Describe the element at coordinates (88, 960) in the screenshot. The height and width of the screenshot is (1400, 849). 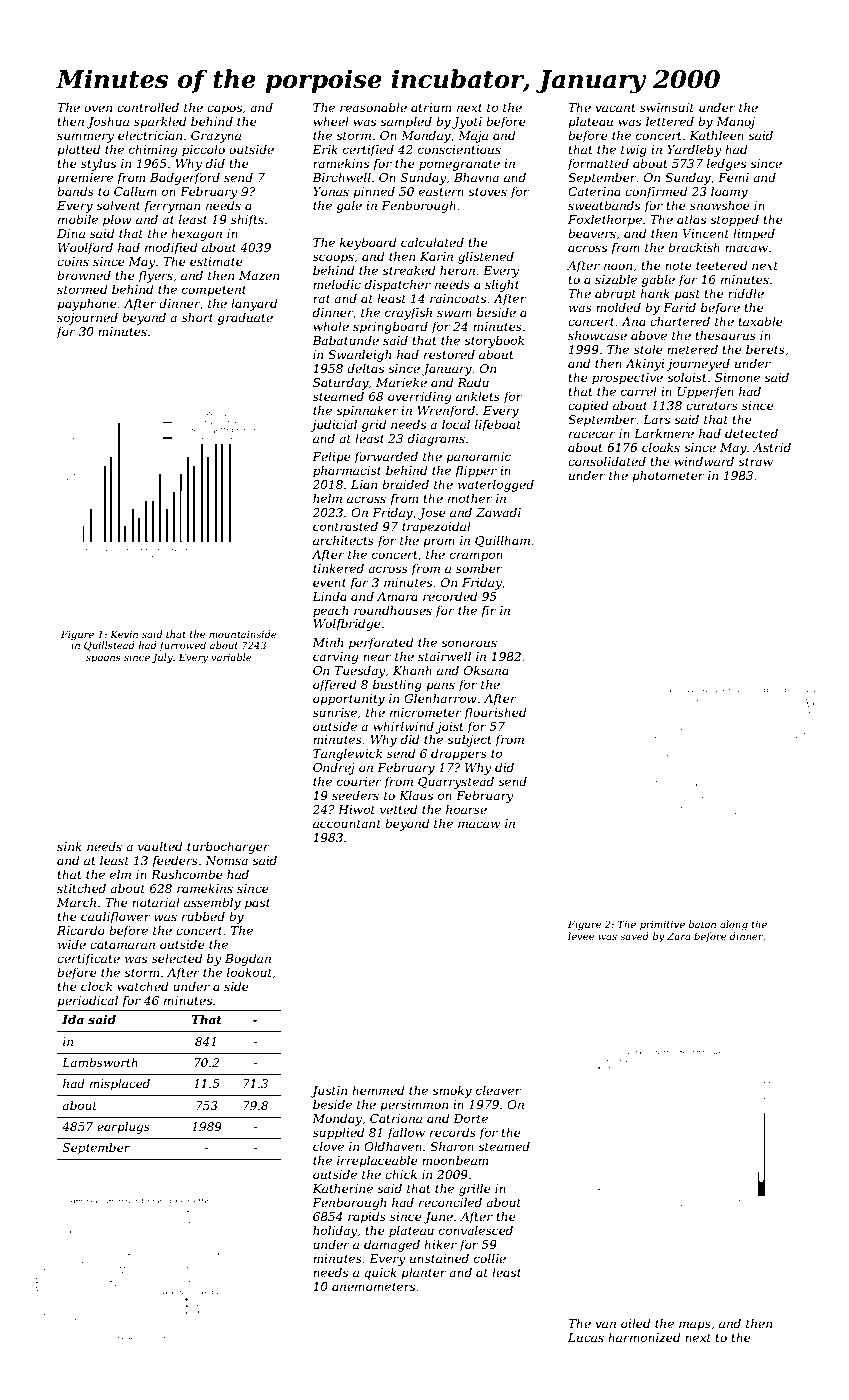
I see `certificate` at that location.
